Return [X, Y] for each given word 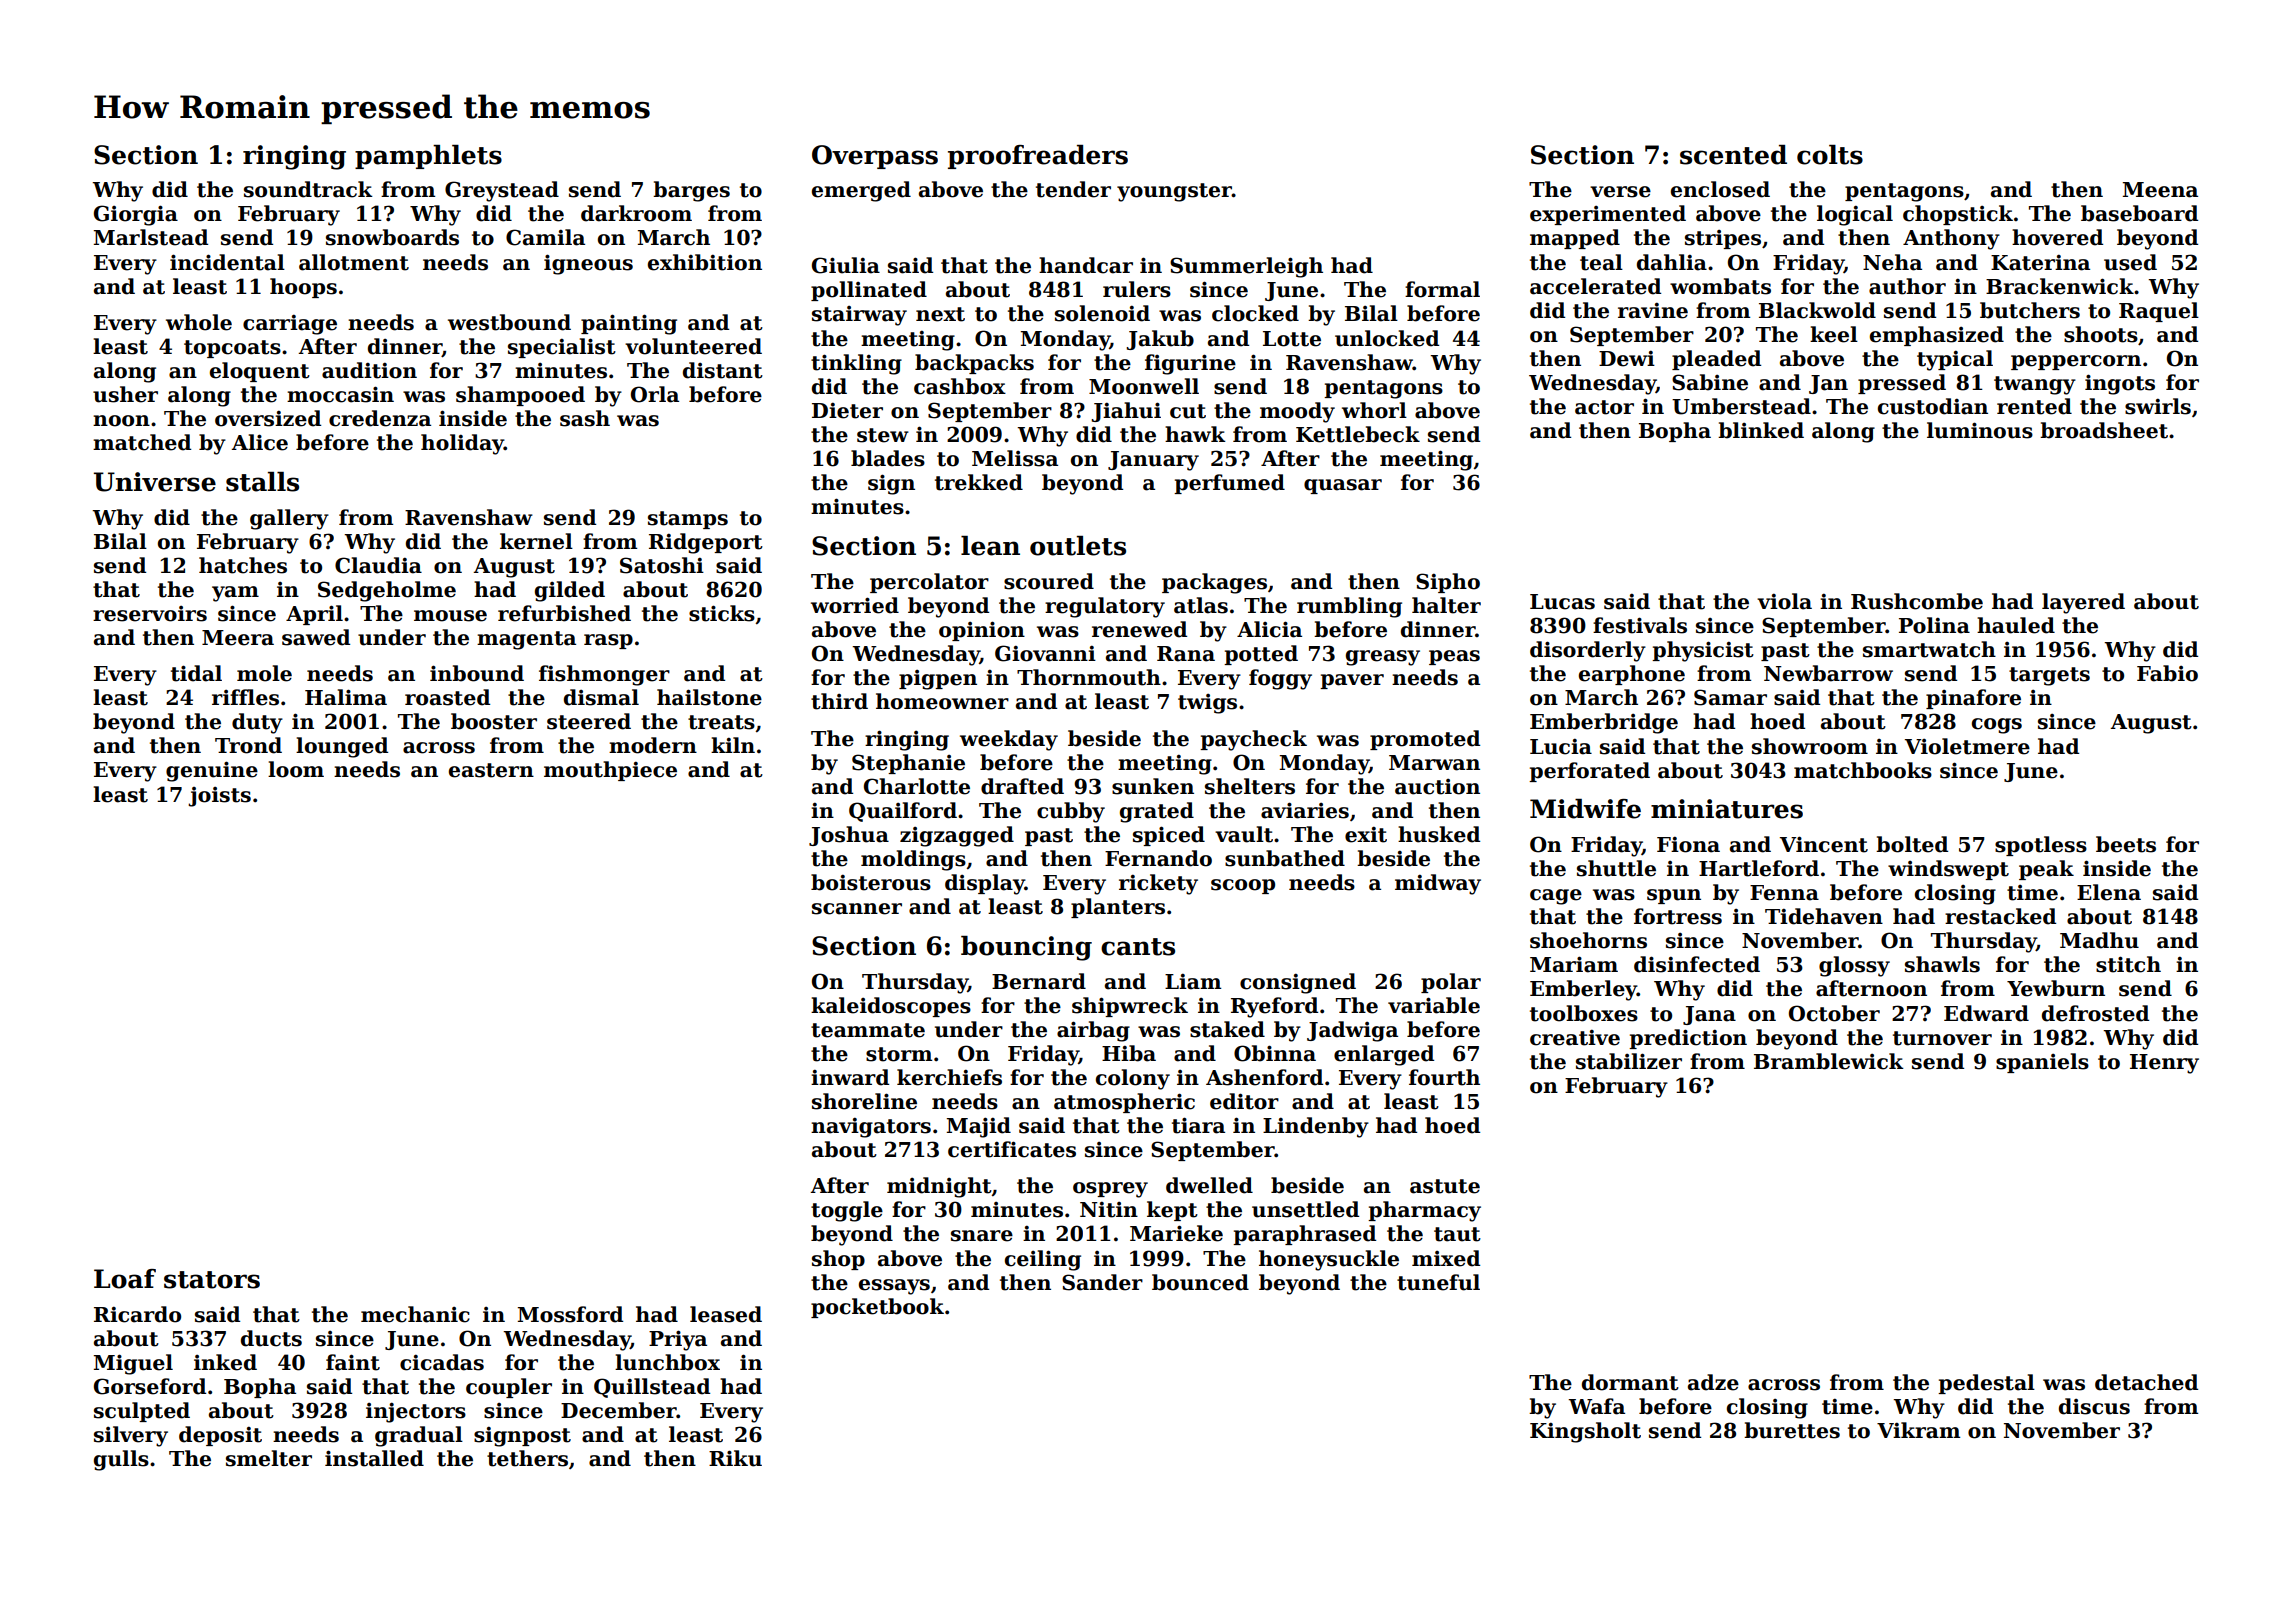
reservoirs [150, 614]
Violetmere [1967, 746]
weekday [1009, 740]
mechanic [415, 1314]
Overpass [875, 157]
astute [1445, 1186]
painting [629, 324]
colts [1830, 155]
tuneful [1438, 1282]
